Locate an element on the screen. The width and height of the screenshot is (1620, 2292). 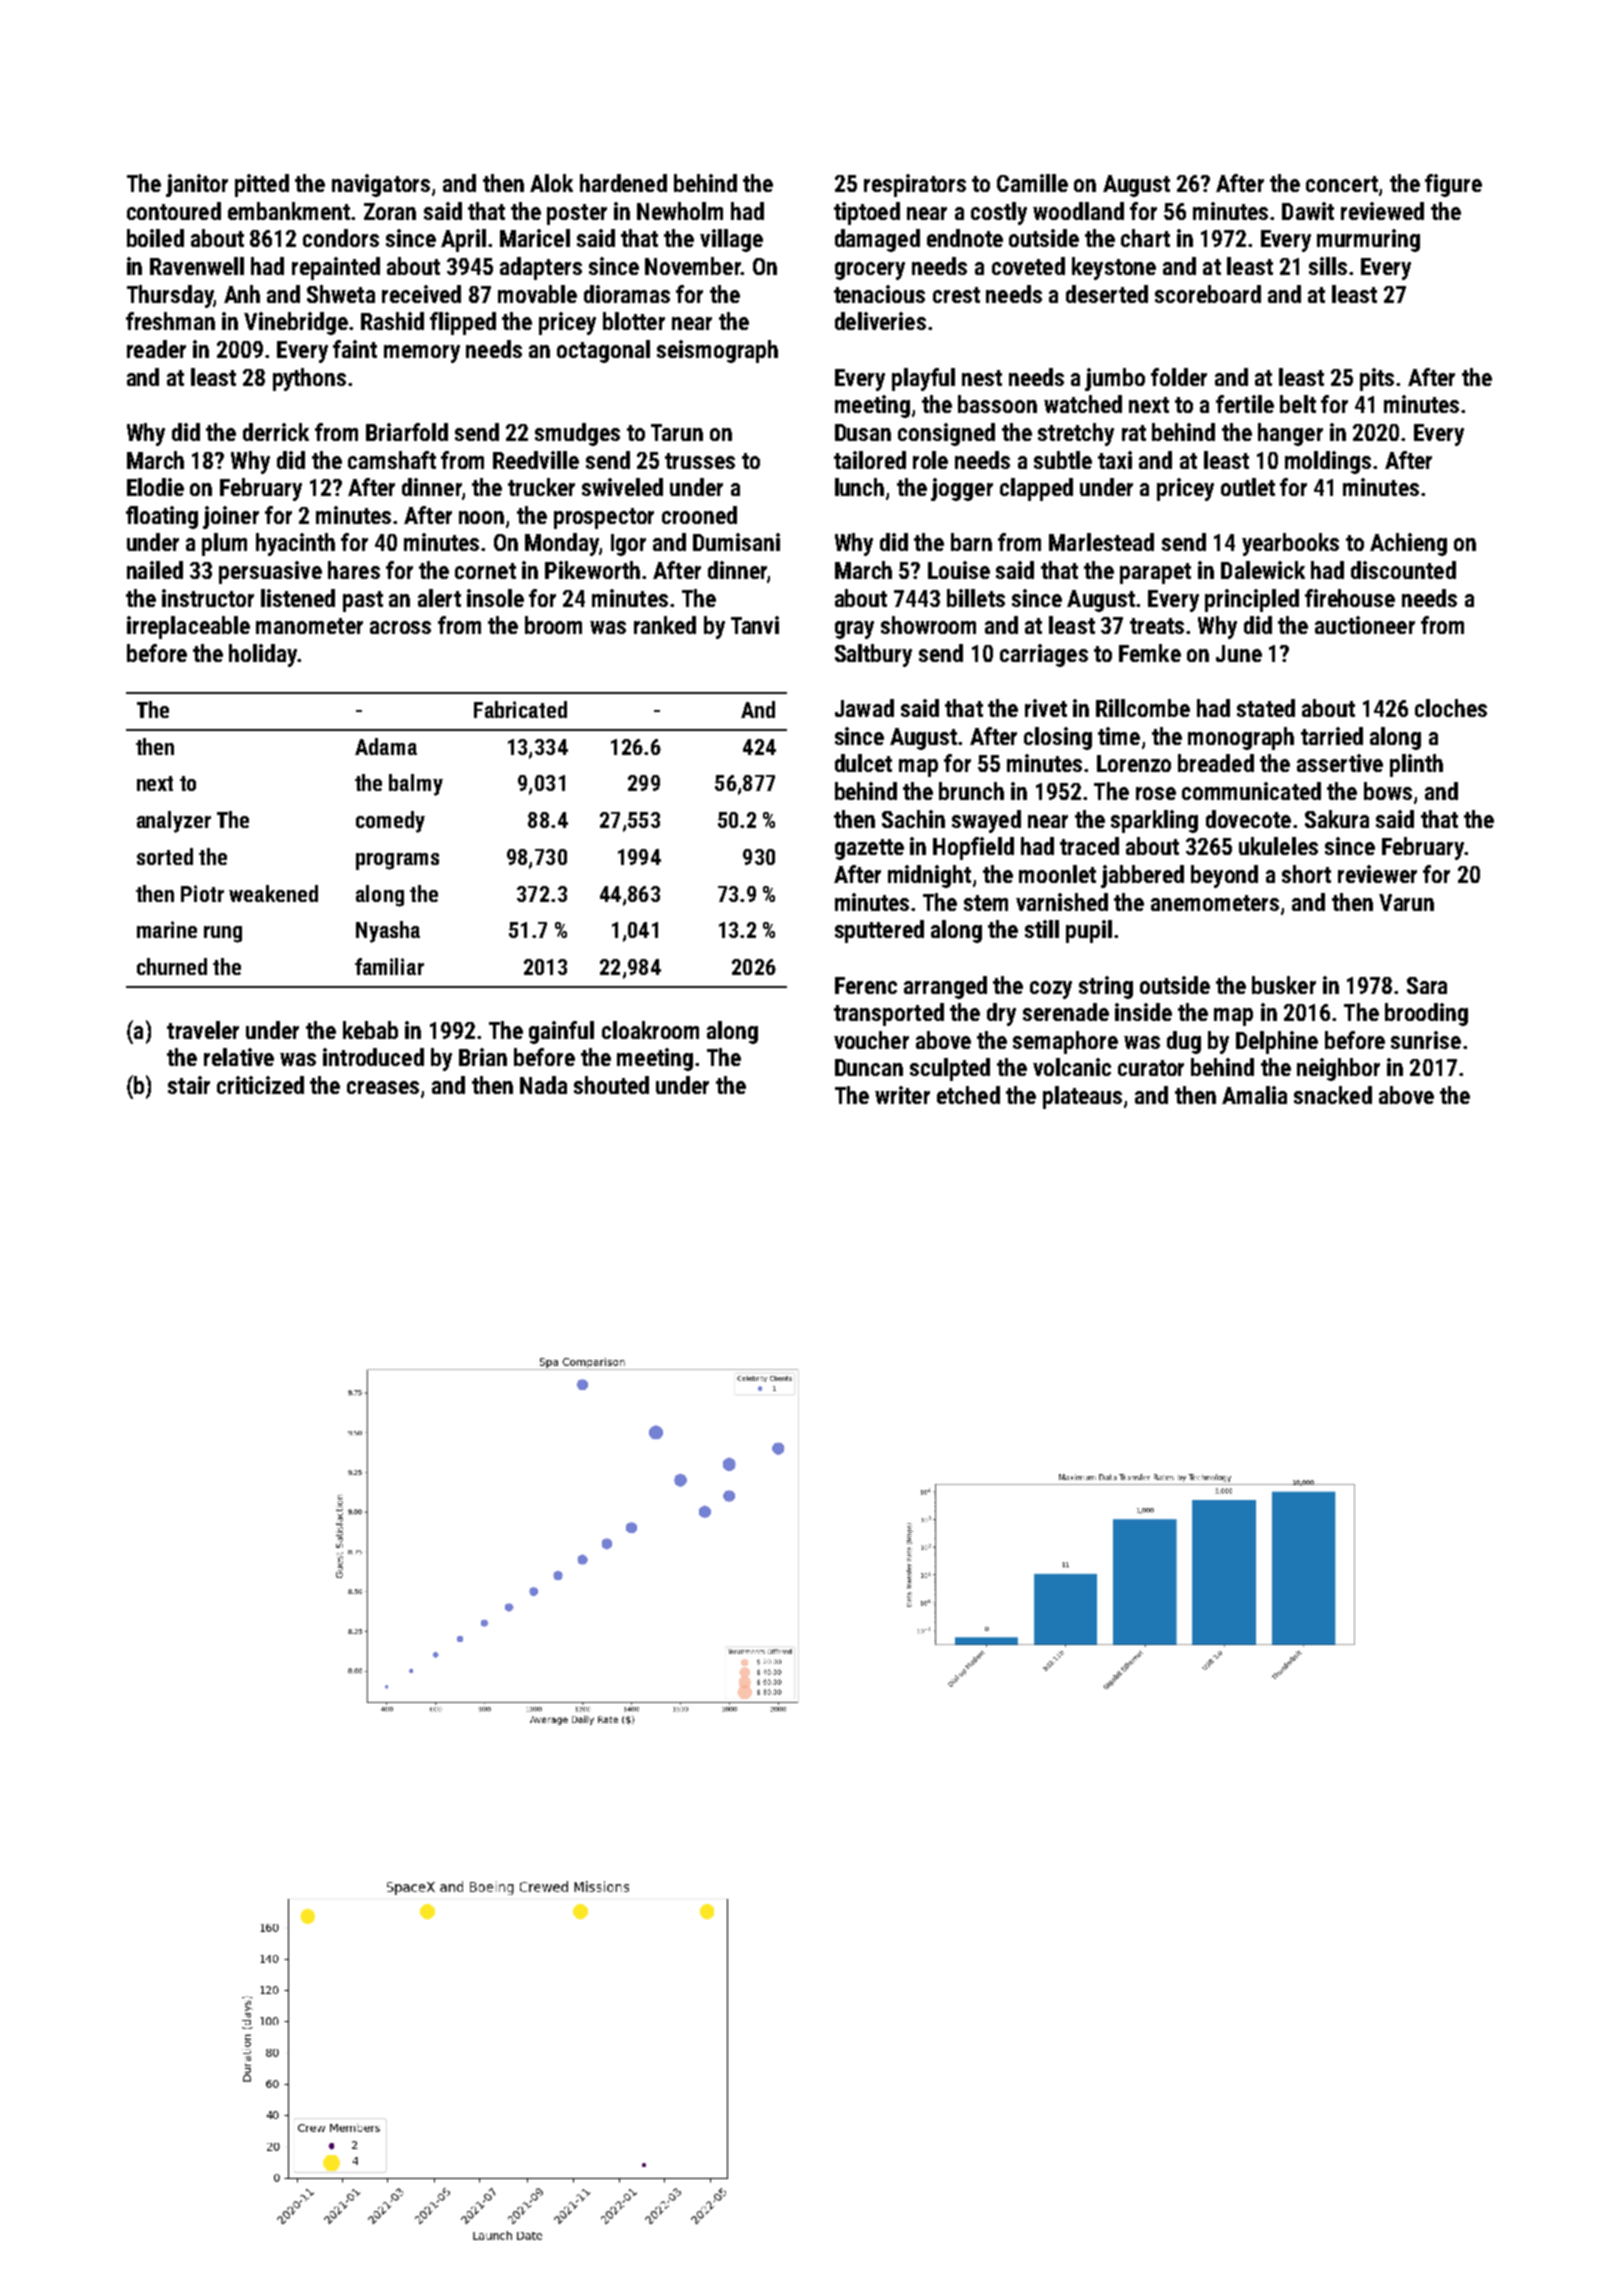
barn is located at coordinates (971, 542).
